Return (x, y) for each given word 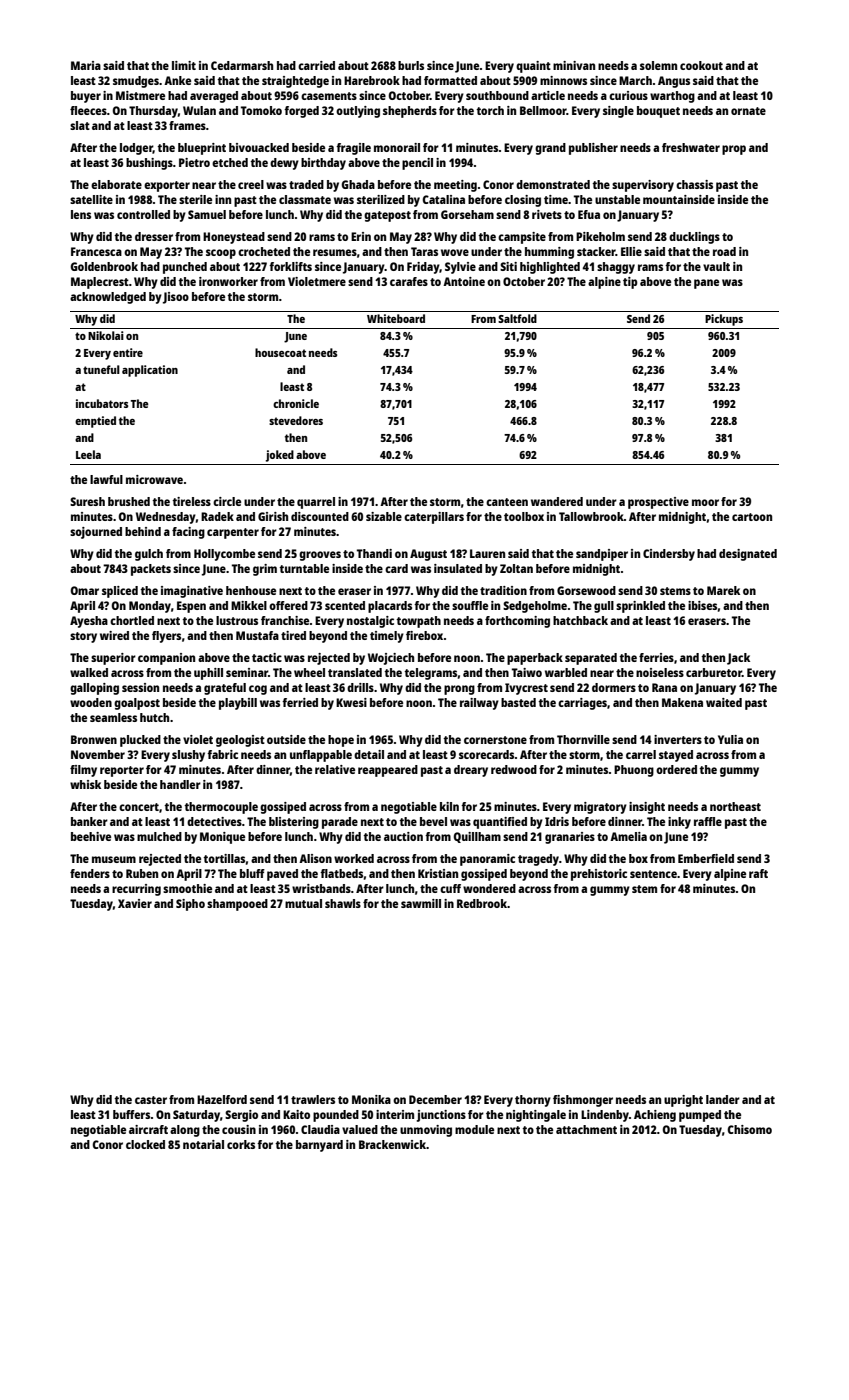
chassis (694, 184)
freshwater (691, 147)
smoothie (187, 888)
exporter (167, 186)
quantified (500, 823)
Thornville (583, 739)
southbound (497, 95)
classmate (305, 199)
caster (151, 1100)
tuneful (101, 369)
